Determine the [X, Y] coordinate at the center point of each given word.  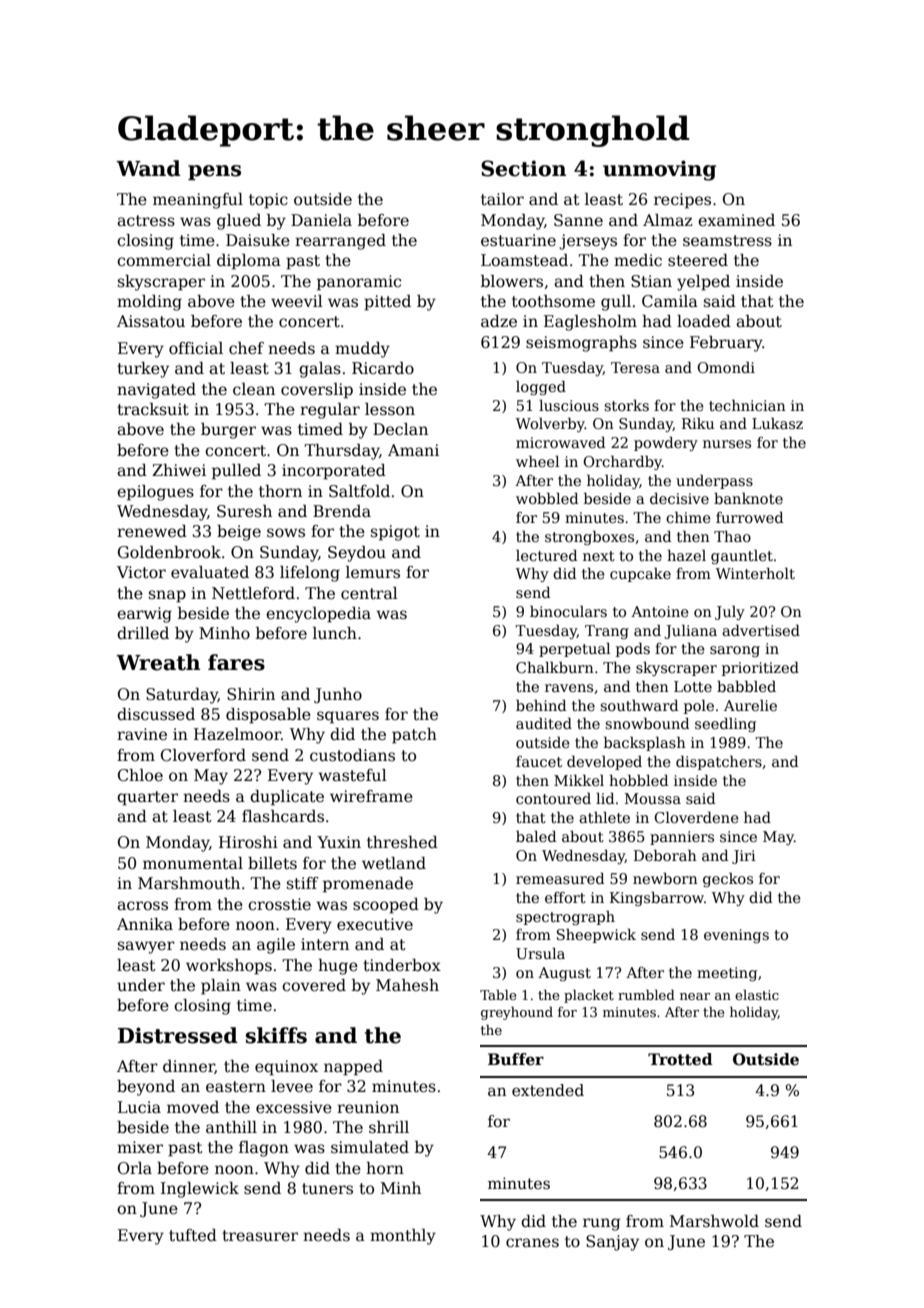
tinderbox [402, 965]
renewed [152, 531]
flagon [264, 1149]
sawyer [146, 947]
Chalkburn [555, 667]
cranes [532, 1243]
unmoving [659, 170]
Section [523, 168]
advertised [761, 630]
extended [548, 1090]
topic [268, 201]
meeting [727, 974]
